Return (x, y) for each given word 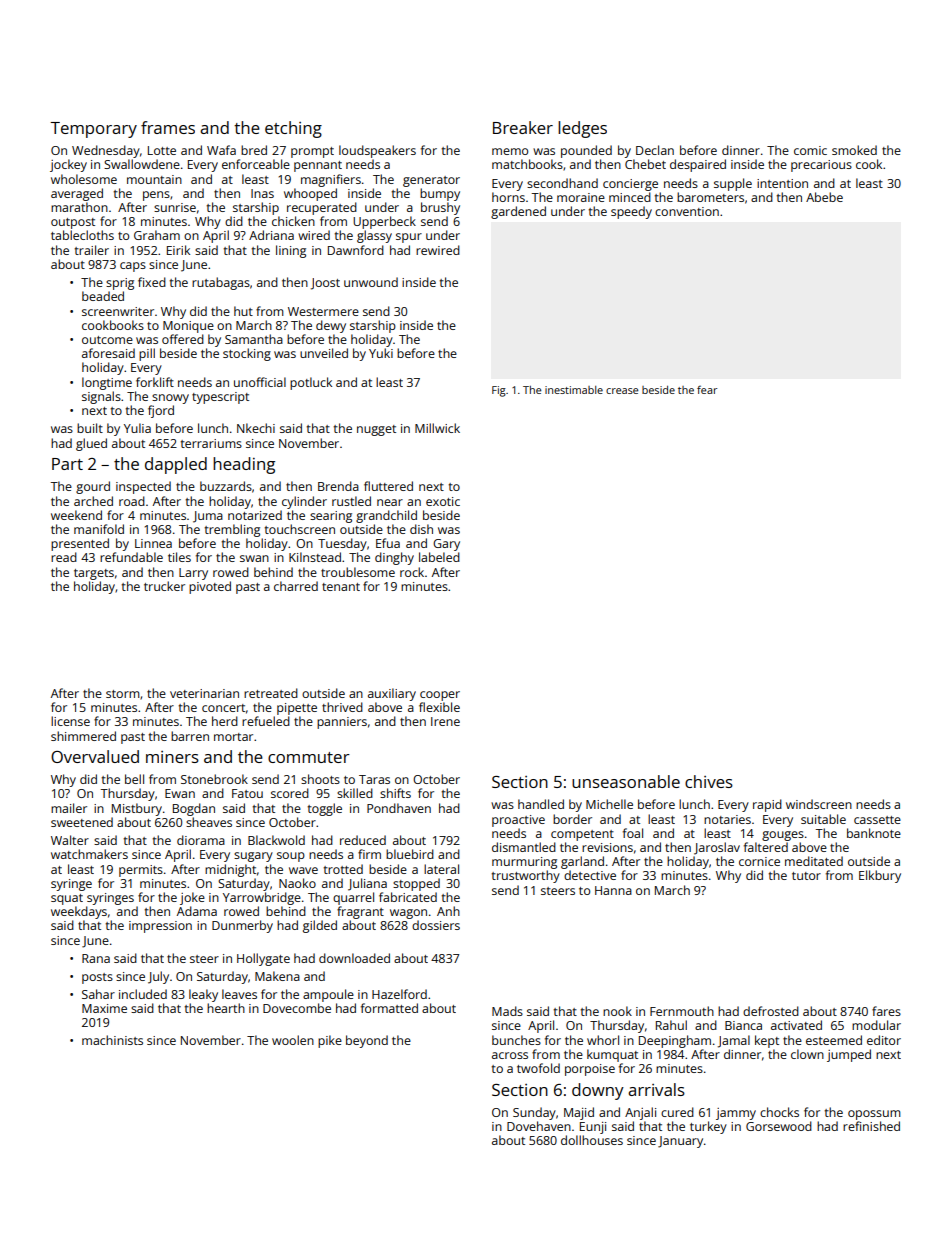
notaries (727, 819)
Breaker (523, 127)
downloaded (354, 958)
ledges (582, 129)
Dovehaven (539, 1126)
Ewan (180, 793)
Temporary (93, 130)
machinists (112, 1040)
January (680, 1142)
